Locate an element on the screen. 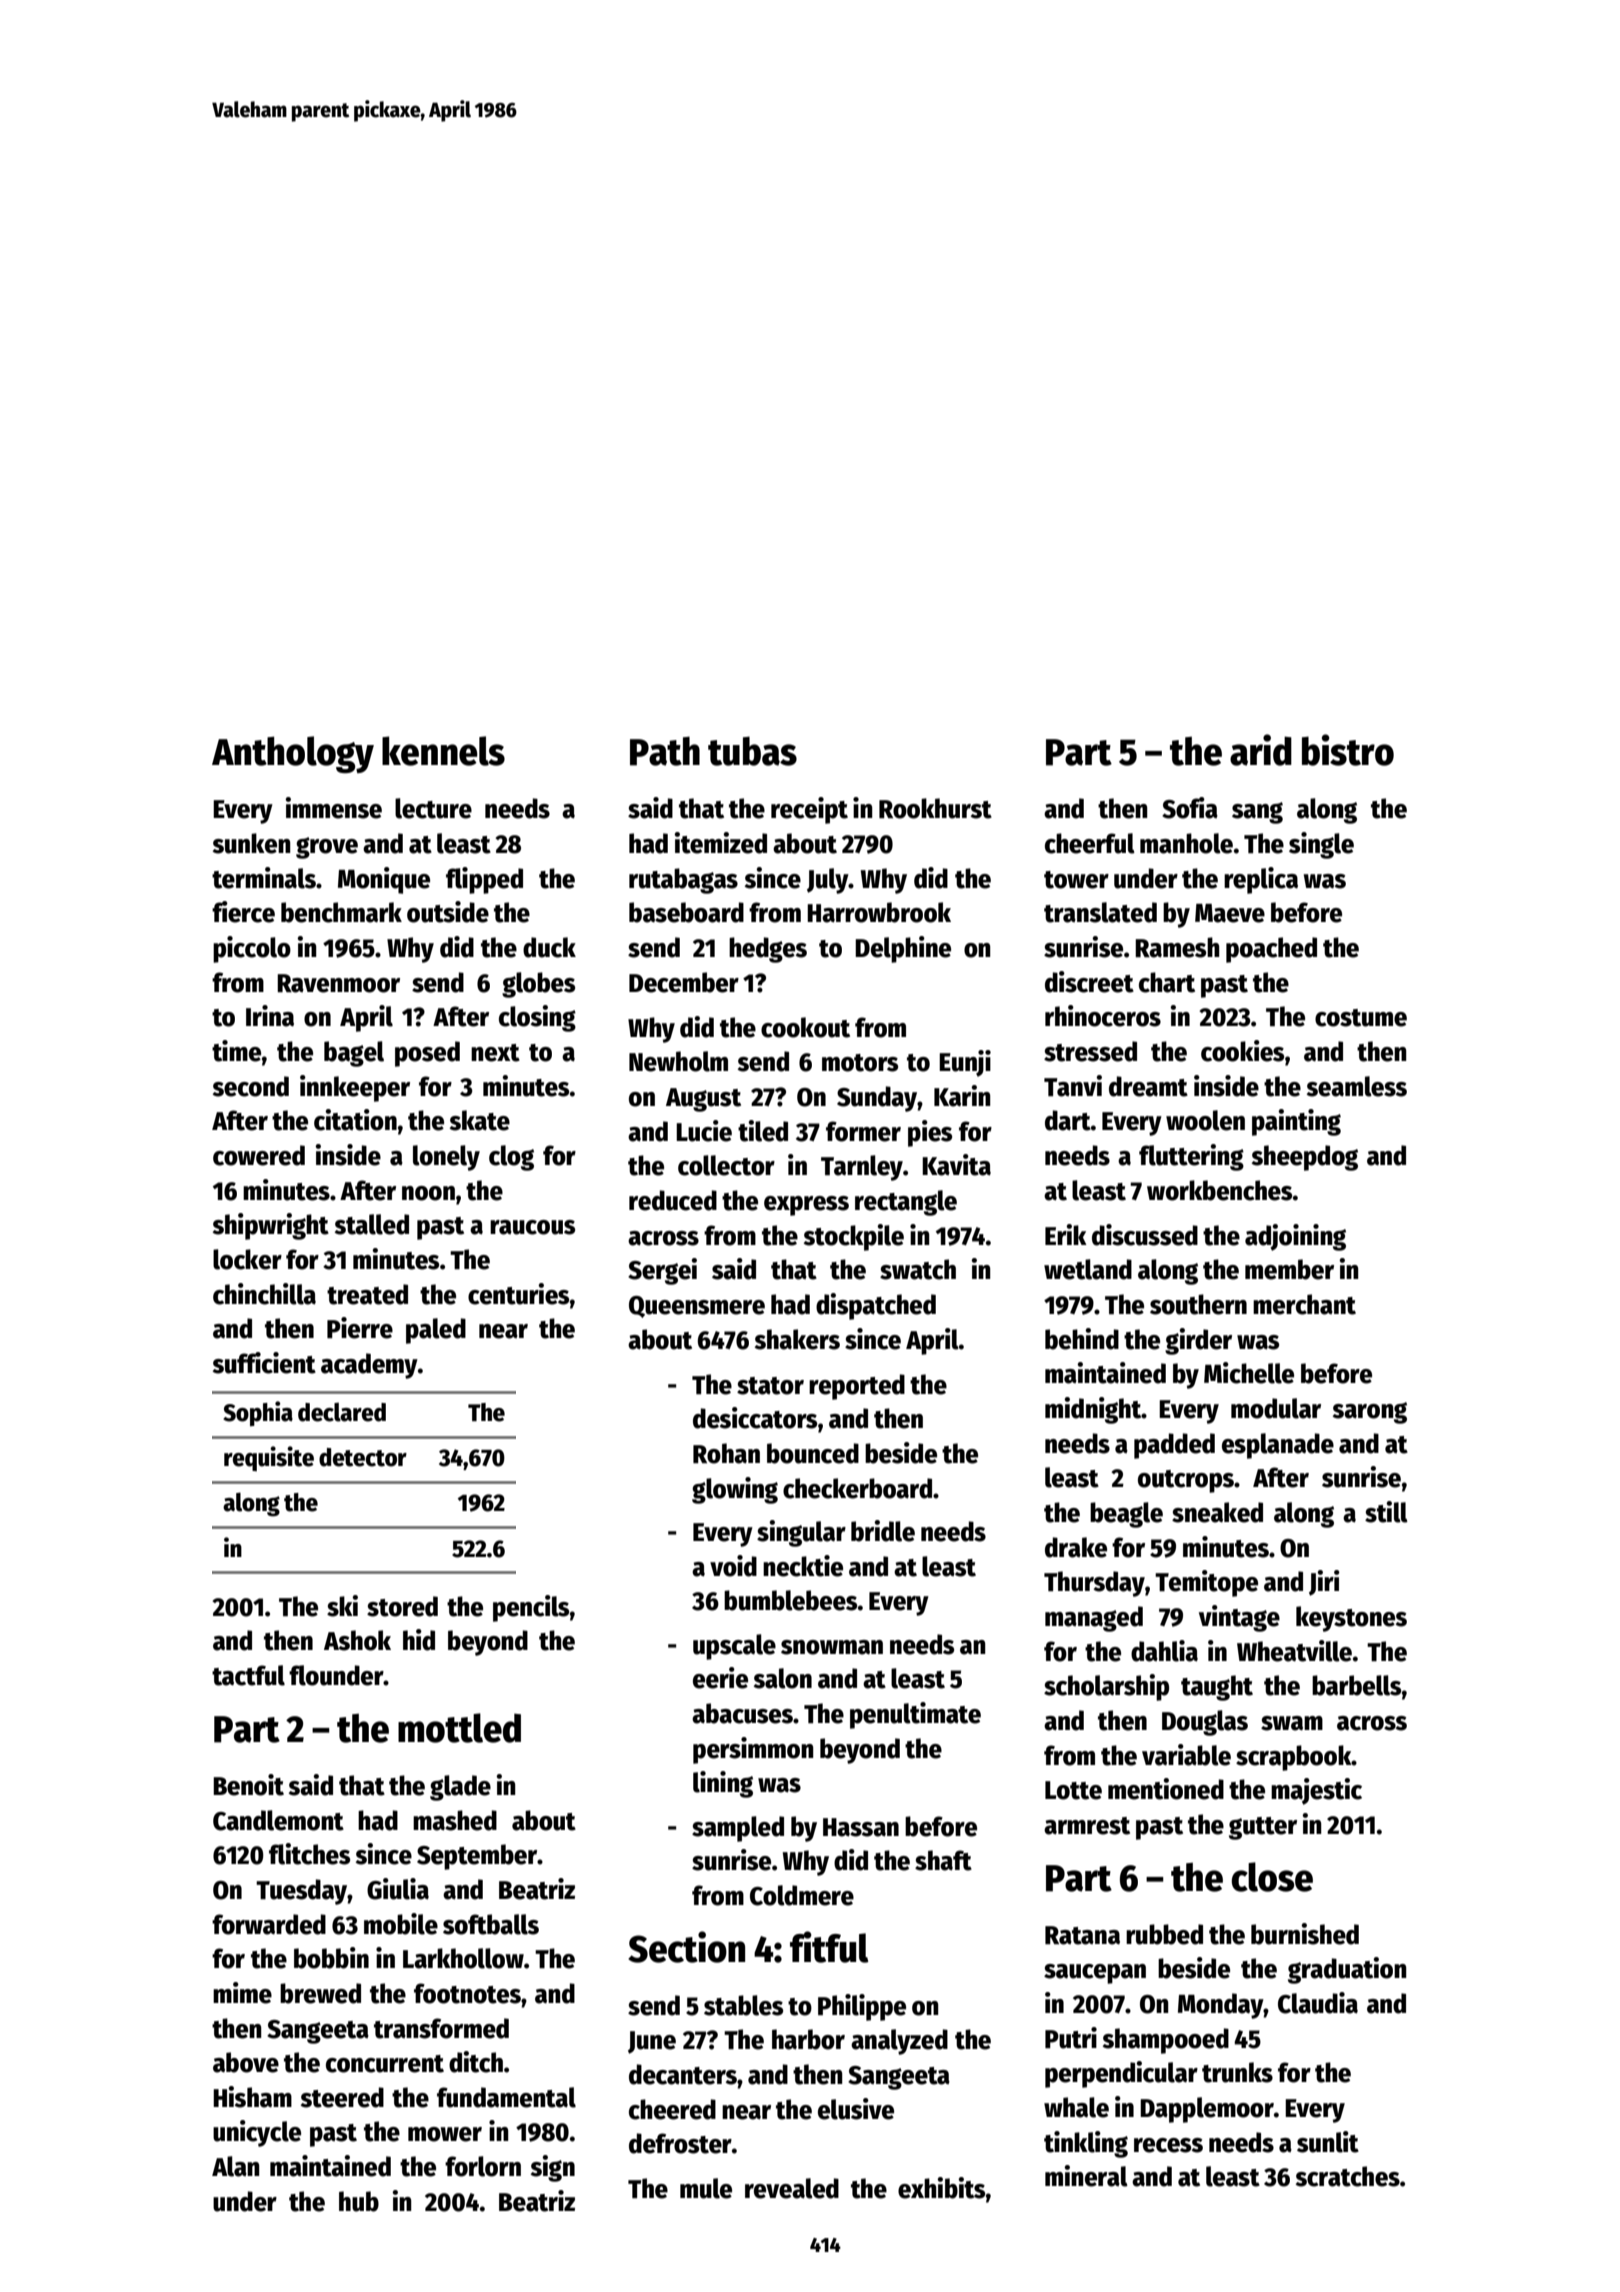 This screenshot has width=1620, height=2292. mule is located at coordinates (706, 2188).
